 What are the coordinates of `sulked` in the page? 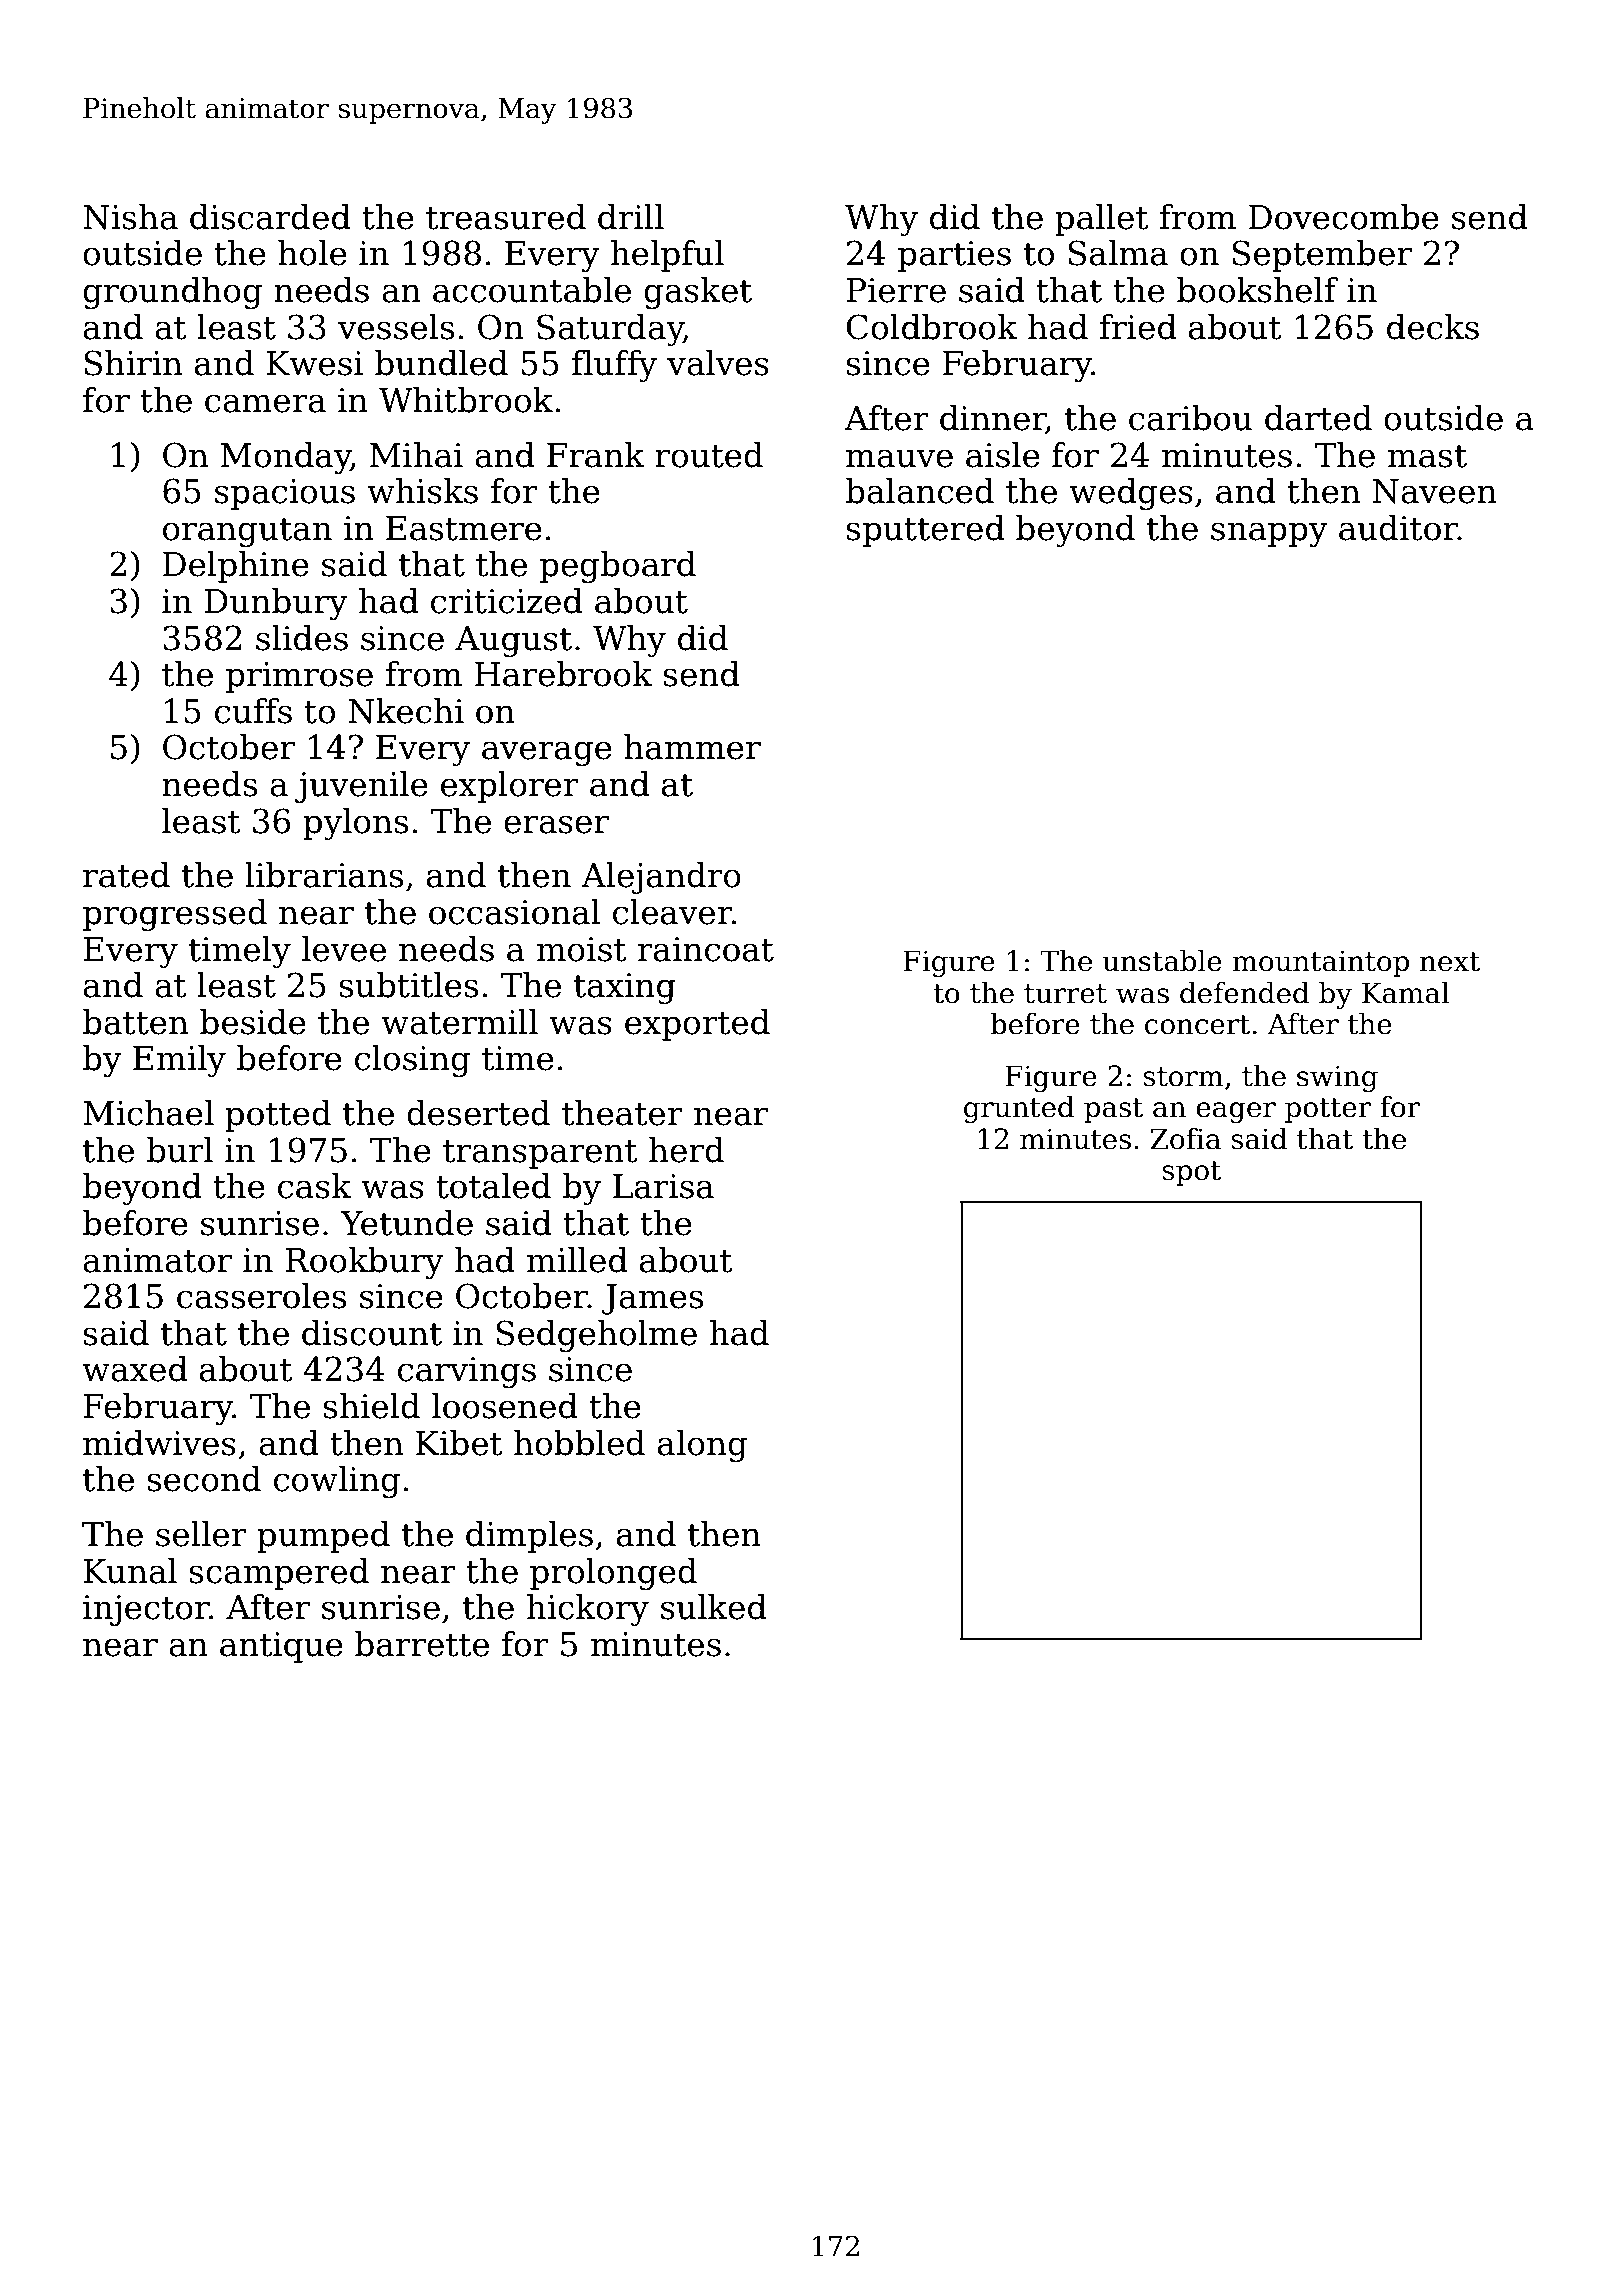 It's located at (714, 1607).
